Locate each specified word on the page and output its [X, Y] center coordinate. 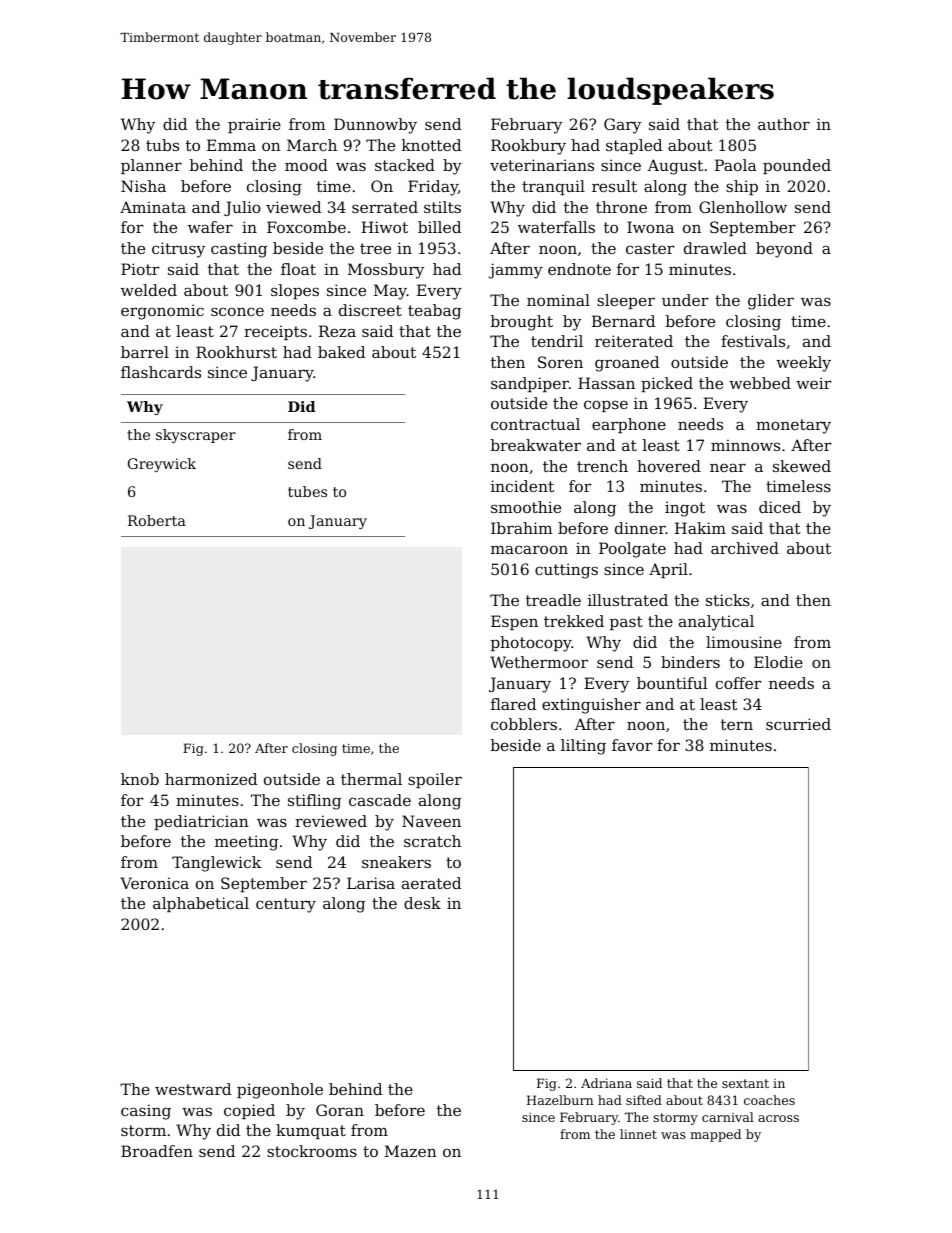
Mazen [411, 1151]
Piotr [140, 269]
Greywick [162, 465]
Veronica [154, 883]
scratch [432, 841]
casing [146, 1112]
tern [737, 724]
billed [439, 227]
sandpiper [530, 384]
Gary [622, 126]
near [728, 467]
